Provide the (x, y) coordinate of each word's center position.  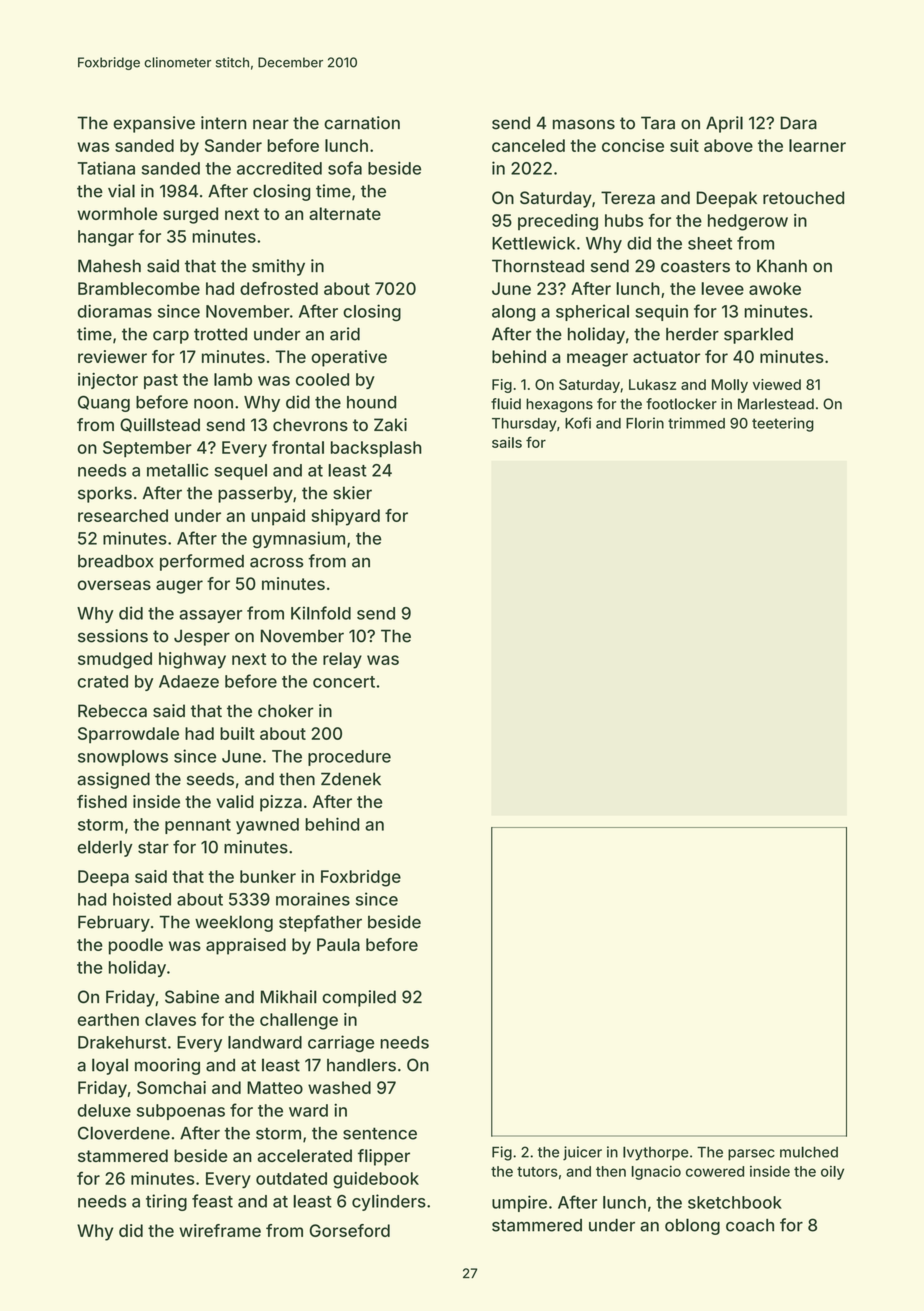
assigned (113, 780)
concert (344, 682)
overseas (114, 585)
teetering (783, 424)
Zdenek (351, 779)
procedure (349, 758)
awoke (775, 288)
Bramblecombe (139, 288)
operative (349, 358)
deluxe (104, 1110)
